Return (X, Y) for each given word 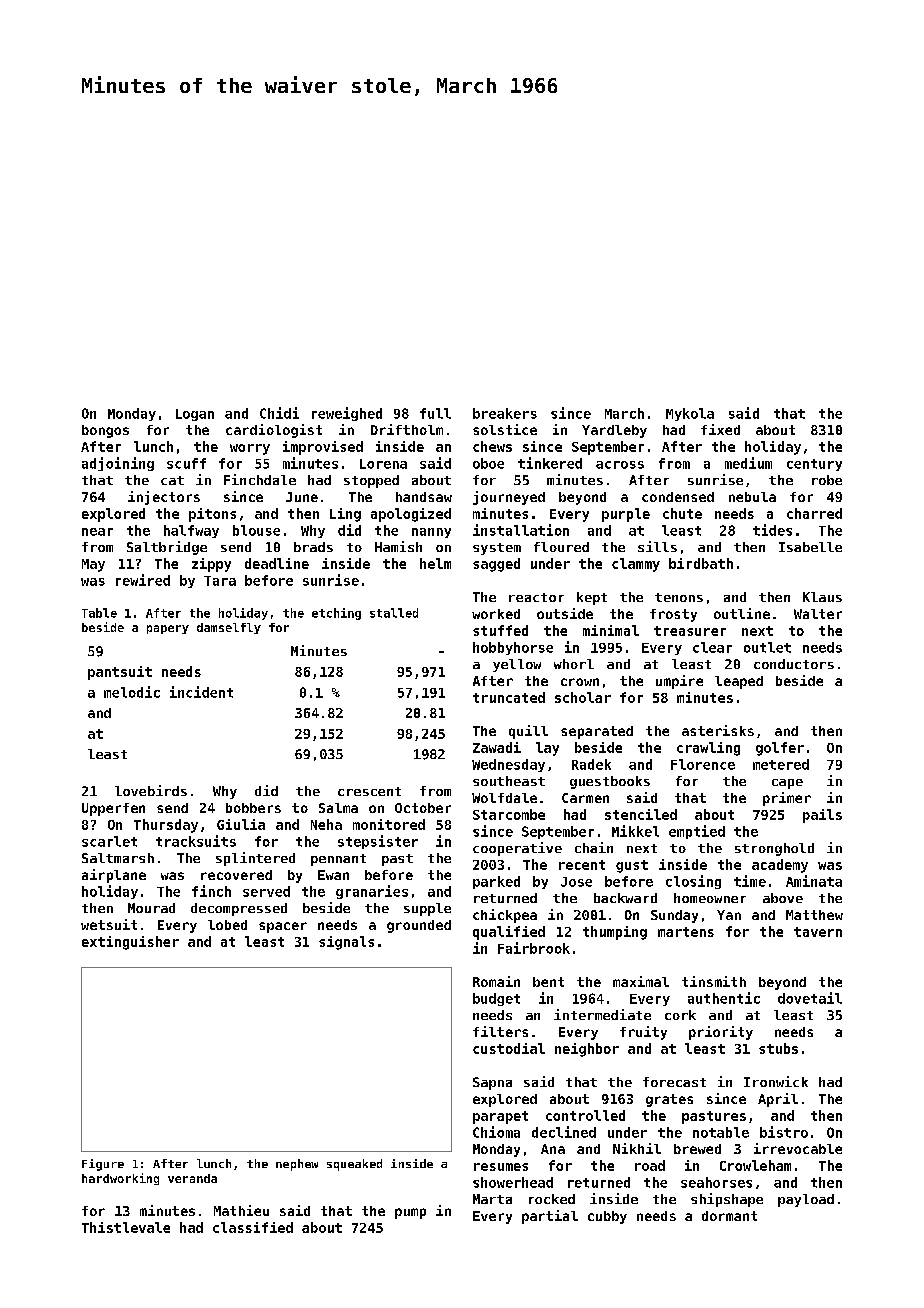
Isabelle (810, 547)
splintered (255, 859)
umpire (679, 682)
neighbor (587, 1050)
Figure (103, 1165)
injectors (164, 498)
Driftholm (407, 429)
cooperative (517, 849)
